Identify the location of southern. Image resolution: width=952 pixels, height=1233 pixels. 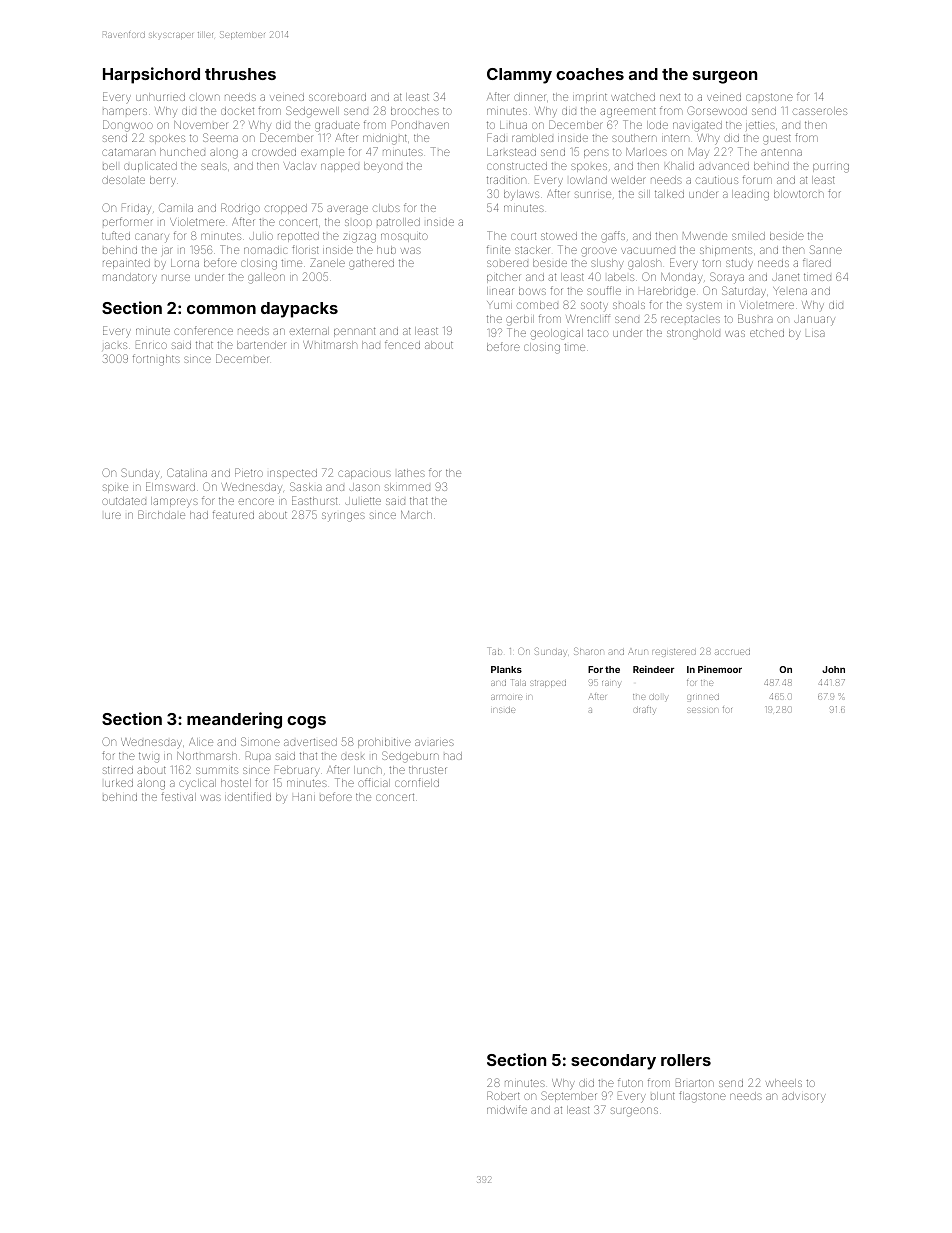
(634, 138).
